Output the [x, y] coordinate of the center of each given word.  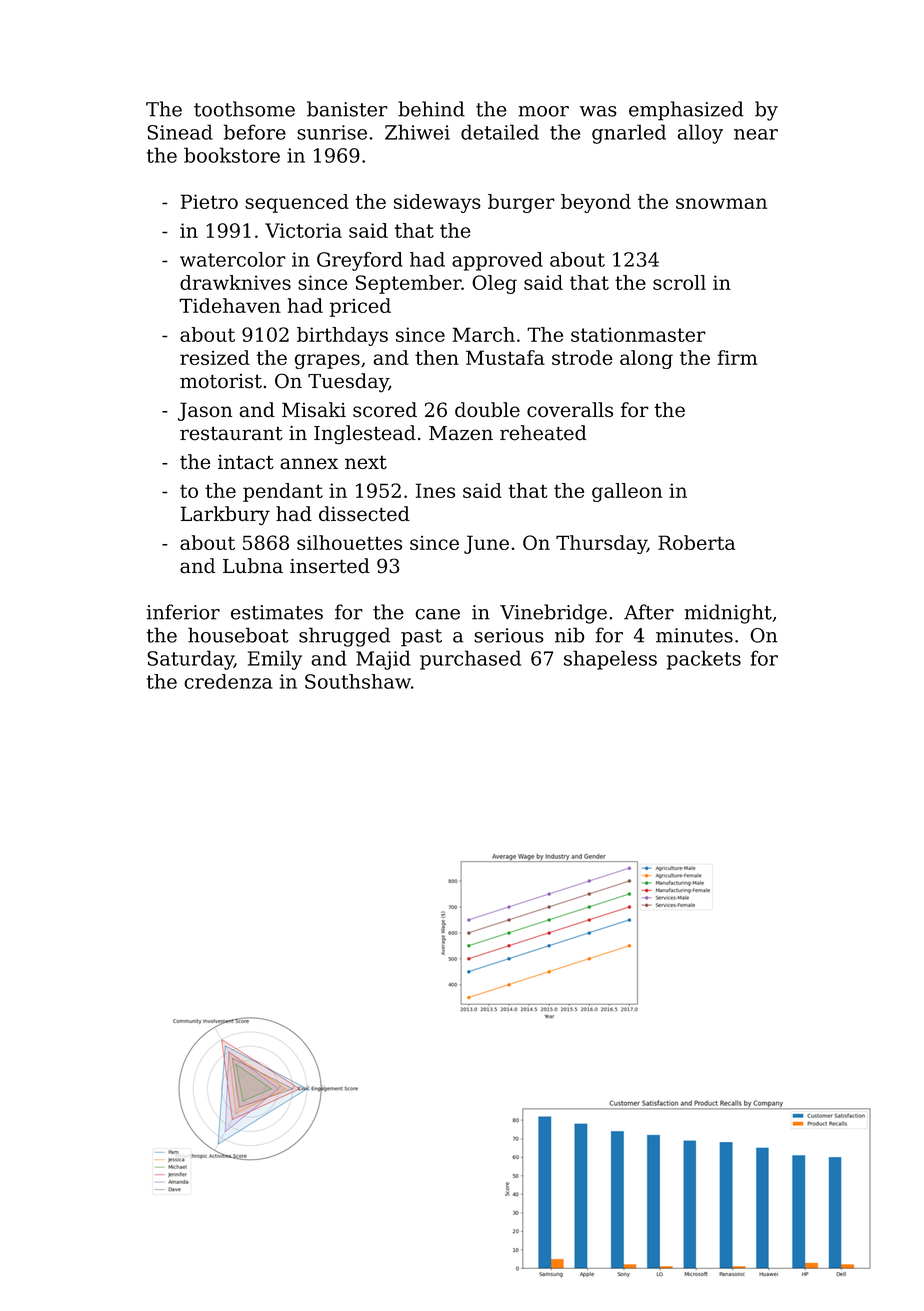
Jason [205, 411]
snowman [721, 203]
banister [347, 109]
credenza [228, 681]
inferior [183, 612]
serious [509, 635]
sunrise [332, 132]
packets [704, 660]
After [649, 612]
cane [437, 614]
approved [497, 261]
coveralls [570, 410]
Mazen [461, 433]
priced [360, 307]
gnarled [629, 134]
